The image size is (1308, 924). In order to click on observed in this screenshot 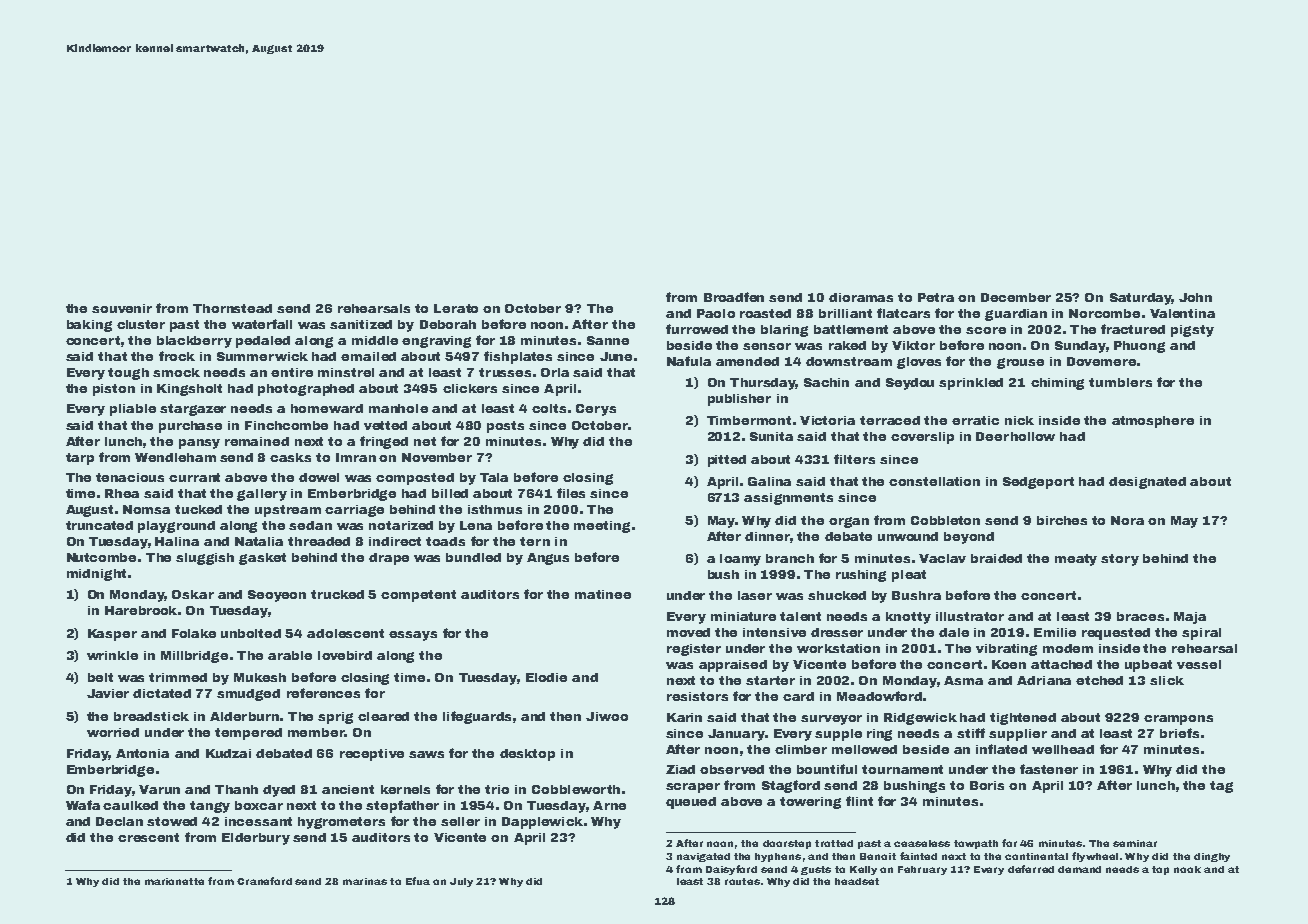, I will do `click(732, 769)`.
